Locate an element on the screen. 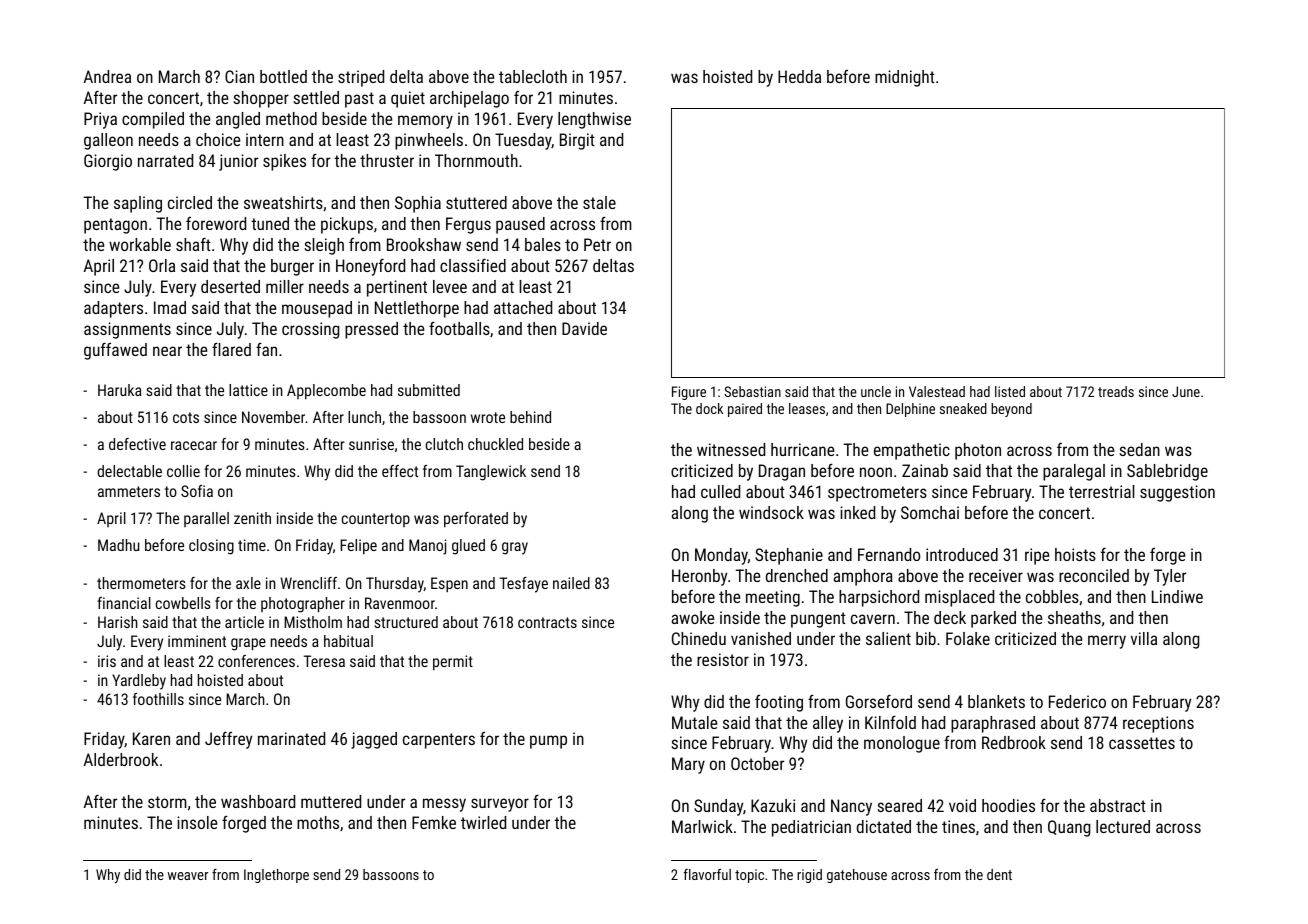 This screenshot has height=924, width=1308. weaver is located at coordinates (188, 876).
